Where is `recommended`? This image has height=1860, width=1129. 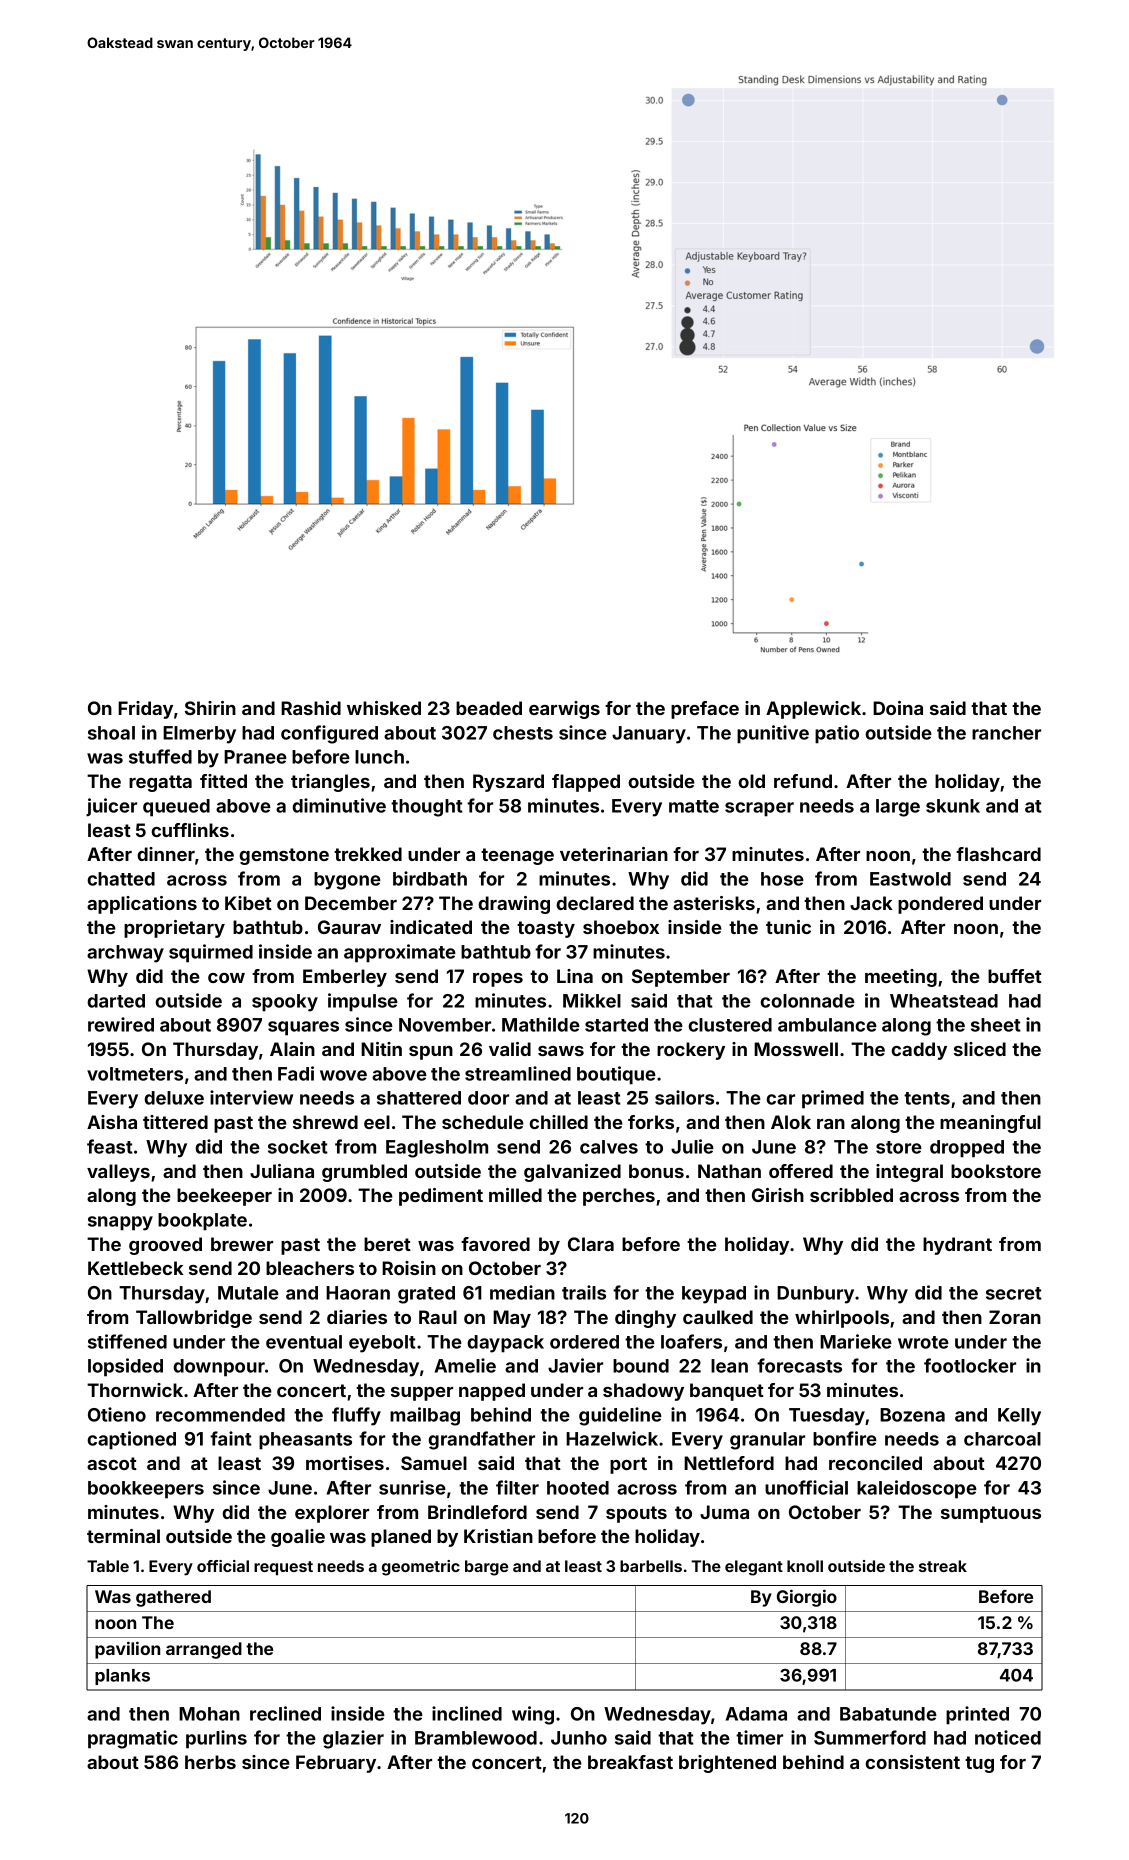 recommended is located at coordinates (220, 1415).
